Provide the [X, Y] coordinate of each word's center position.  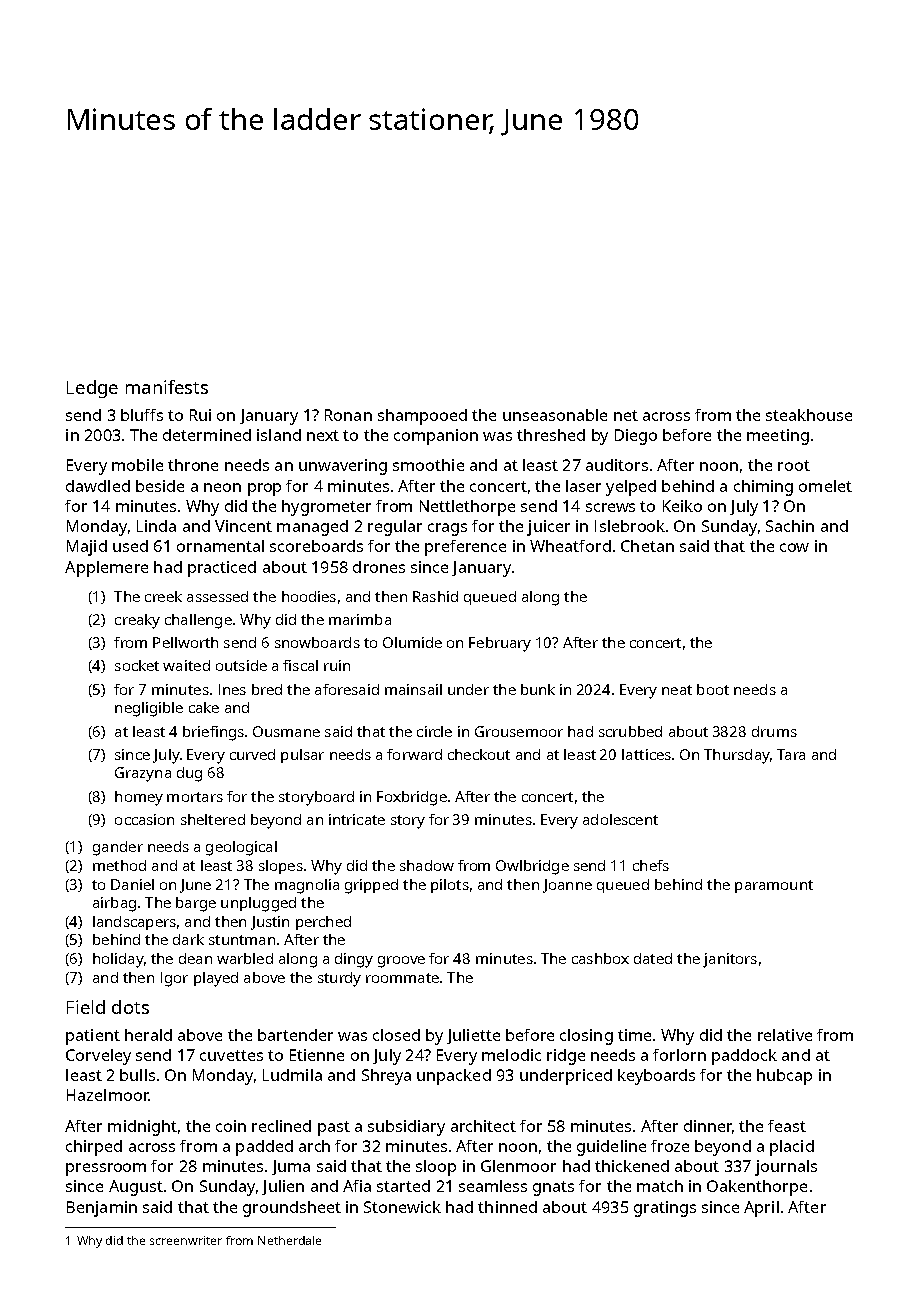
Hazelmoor [107, 1095]
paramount [774, 886]
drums [774, 731]
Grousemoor [519, 731]
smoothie [428, 465]
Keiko [682, 506]
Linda [156, 526]
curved [252, 754]
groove [401, 962]
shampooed [422, 417]
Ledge [92, 389]
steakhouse [809, 415]
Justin [270, 923]
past [334, 1128]
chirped [94, 1148]
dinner [708, 1126]
